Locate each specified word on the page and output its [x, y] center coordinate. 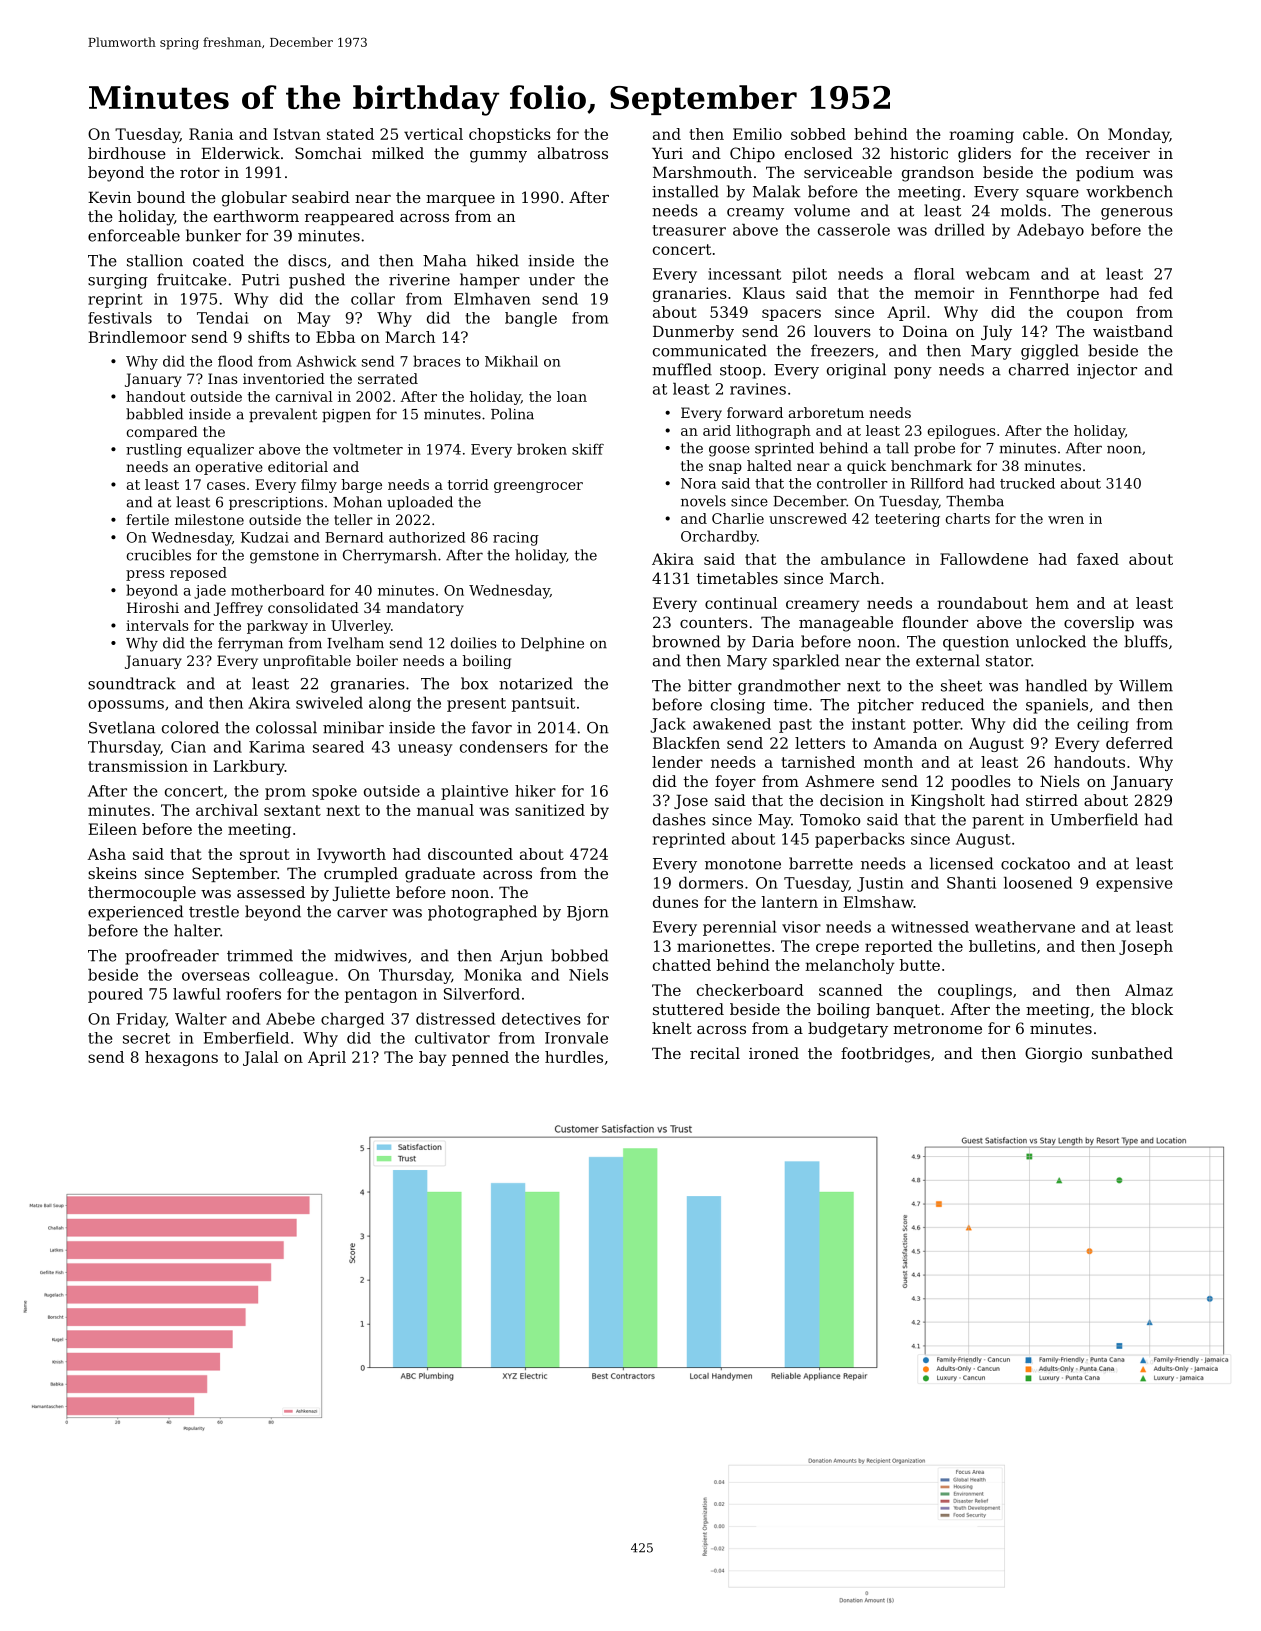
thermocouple [142, 893]
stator [1008, 661]
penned [480, 1058]
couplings [975, 991]
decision [852, 800]
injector [1107, 371]
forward [755, 412]
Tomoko [830, 819]
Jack [668, 725]
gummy [498, 157]
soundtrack [132, 683]
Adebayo [1050, 231]
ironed [774, 1053]
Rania [211, 134]
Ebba [335, 337]
